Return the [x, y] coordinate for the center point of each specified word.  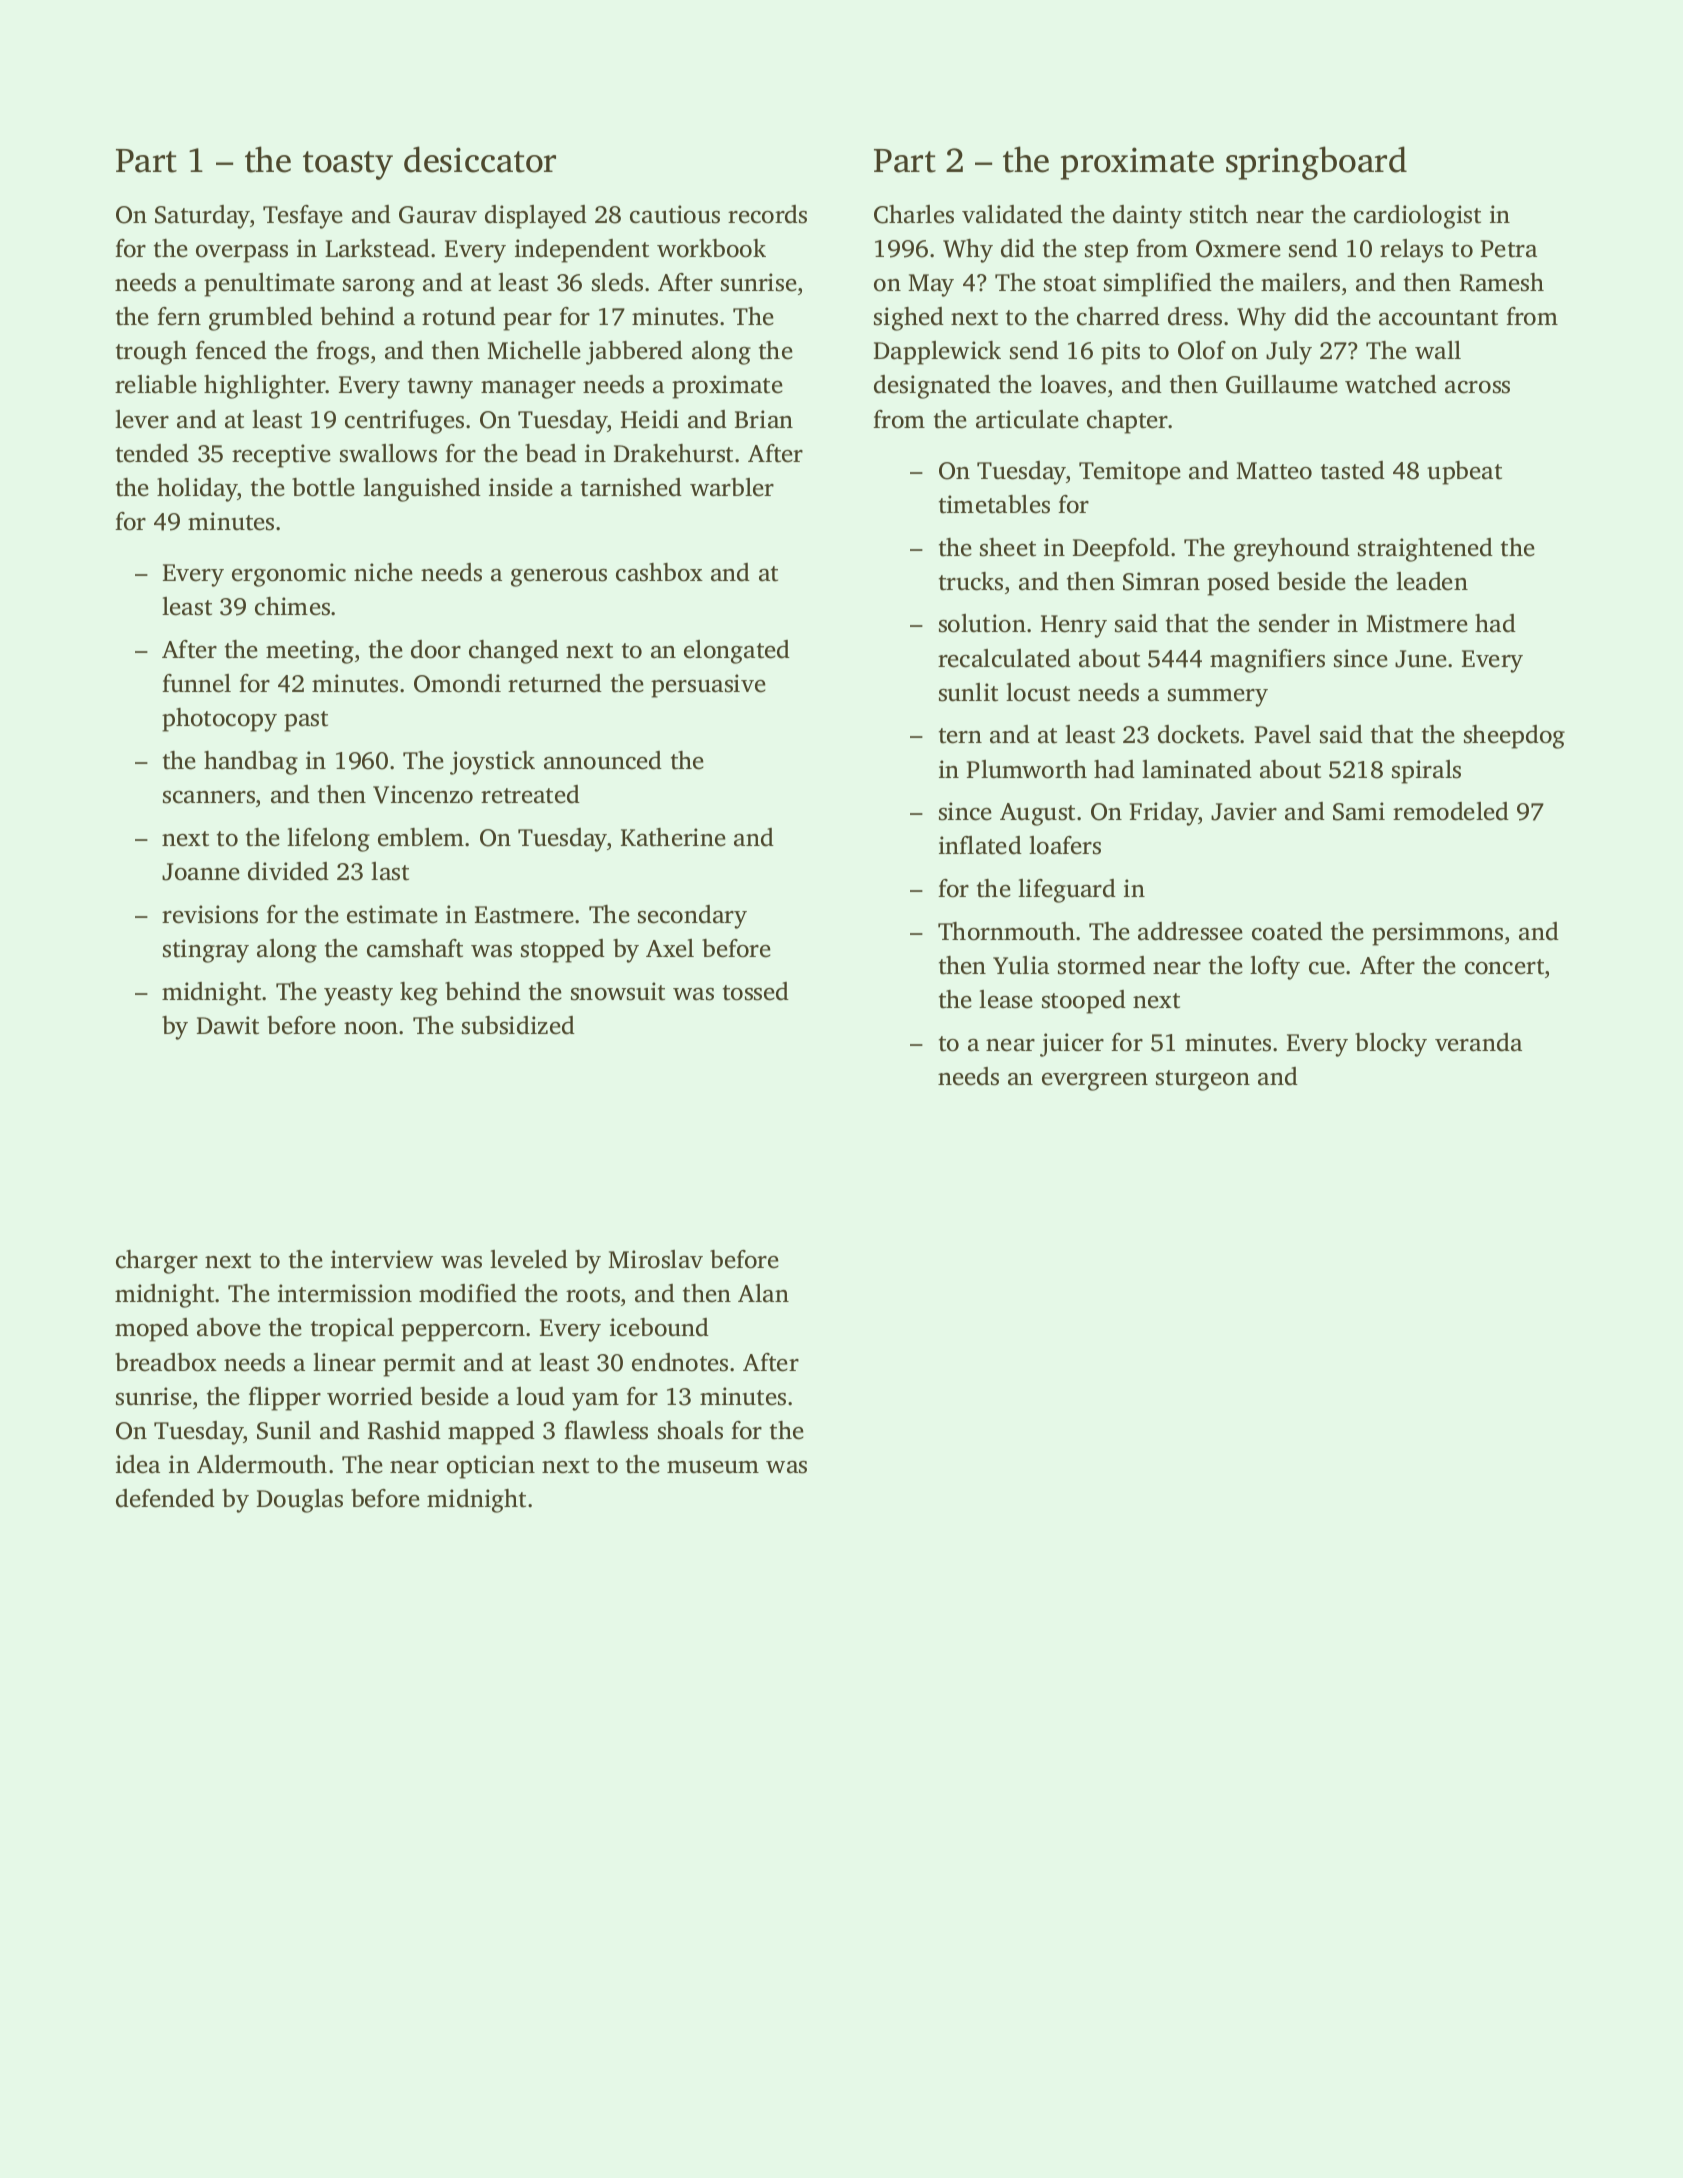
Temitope [1130, 473]
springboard [1316, 163]
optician [491, 1467]
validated [1012, 214]
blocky [1391, 1045]
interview [382, 1259]
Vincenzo [423, 794]
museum [713, 1467]
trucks [971, 581]
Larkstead [377, 248]
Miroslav [655, 1259]
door [436, 649]
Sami [1359, 811]
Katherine [673, 837]
